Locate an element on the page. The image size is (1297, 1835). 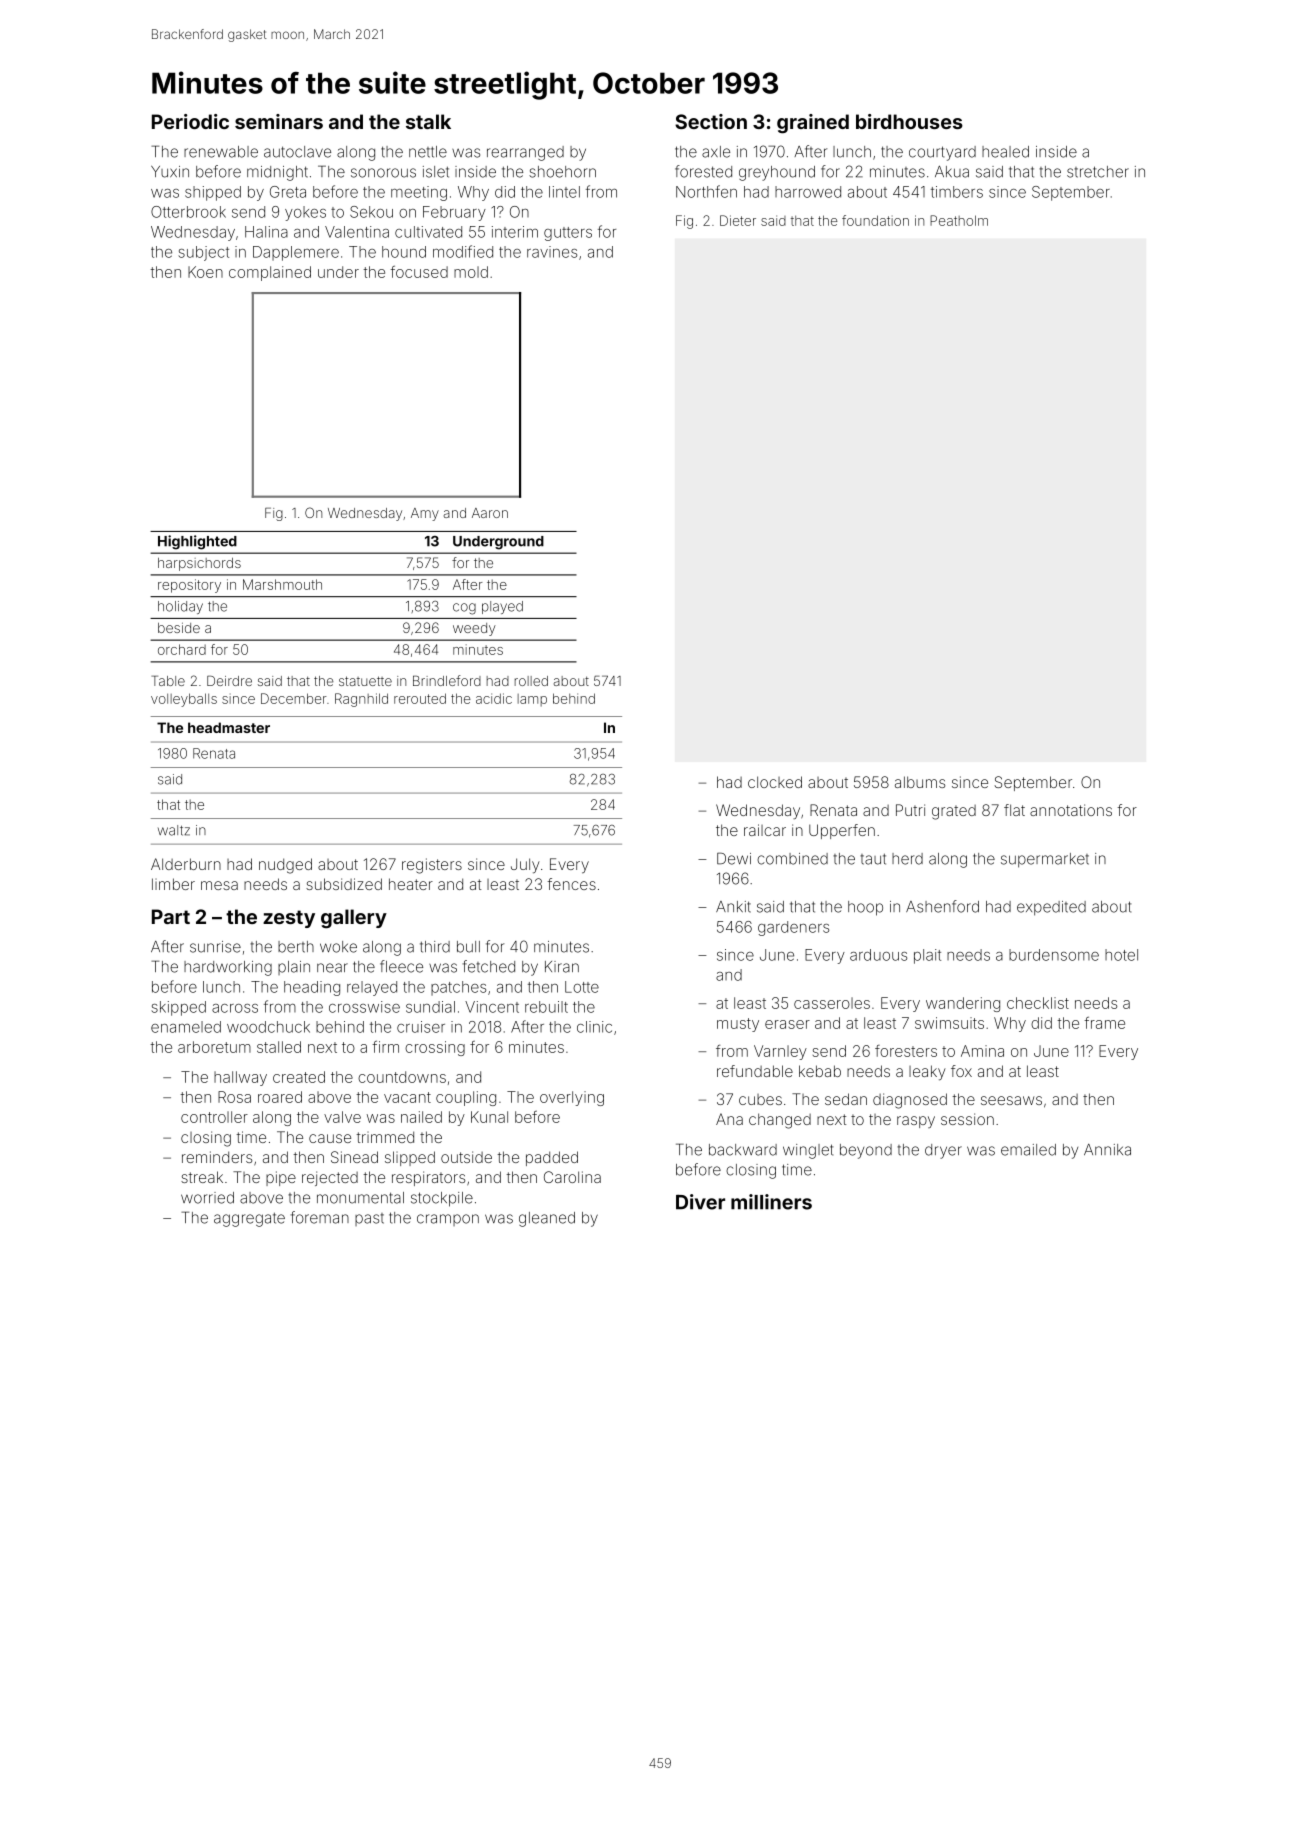
dryer is located at coordinates (943, 1151).
